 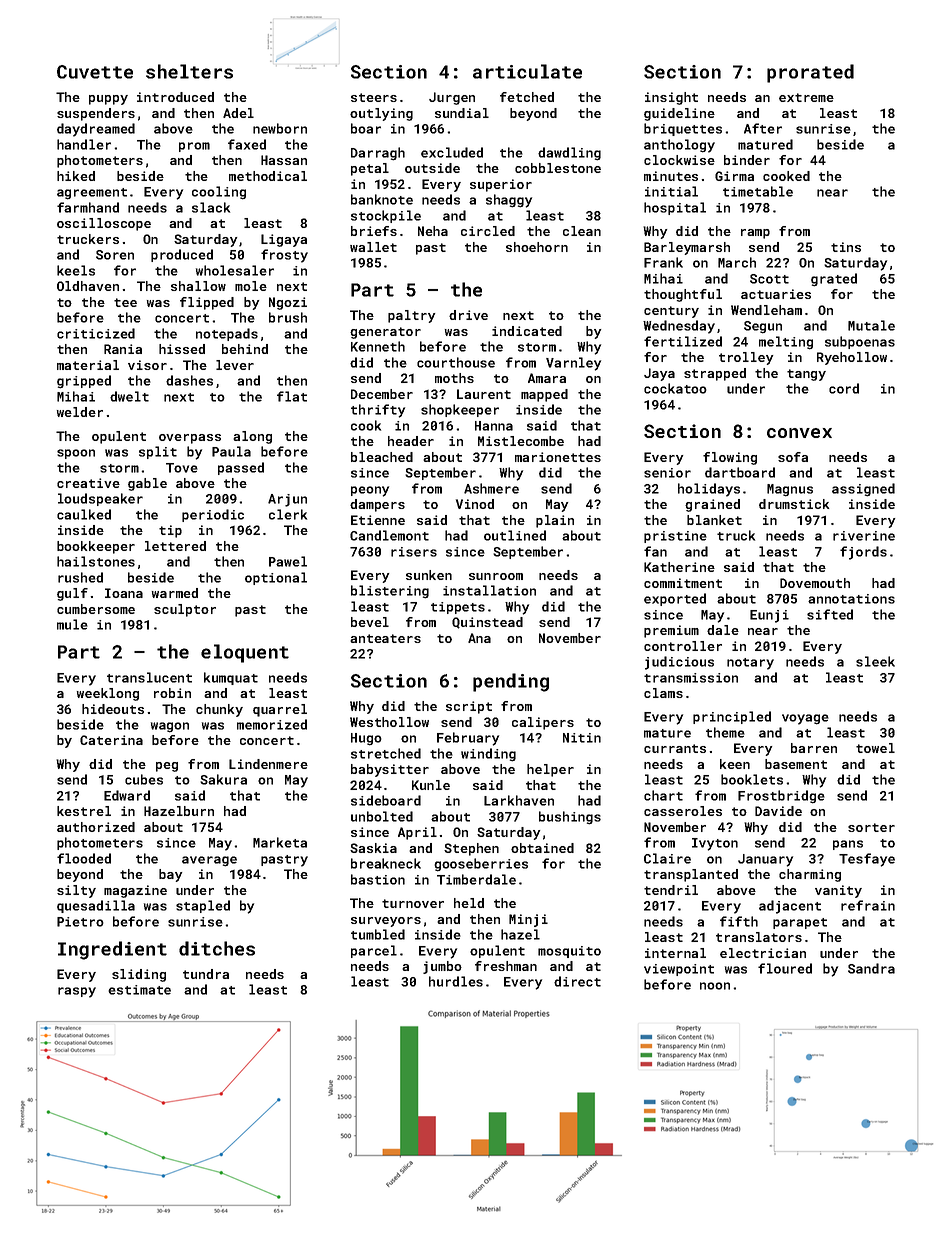 I want to click on Minji, so click(x=528, y=920).
